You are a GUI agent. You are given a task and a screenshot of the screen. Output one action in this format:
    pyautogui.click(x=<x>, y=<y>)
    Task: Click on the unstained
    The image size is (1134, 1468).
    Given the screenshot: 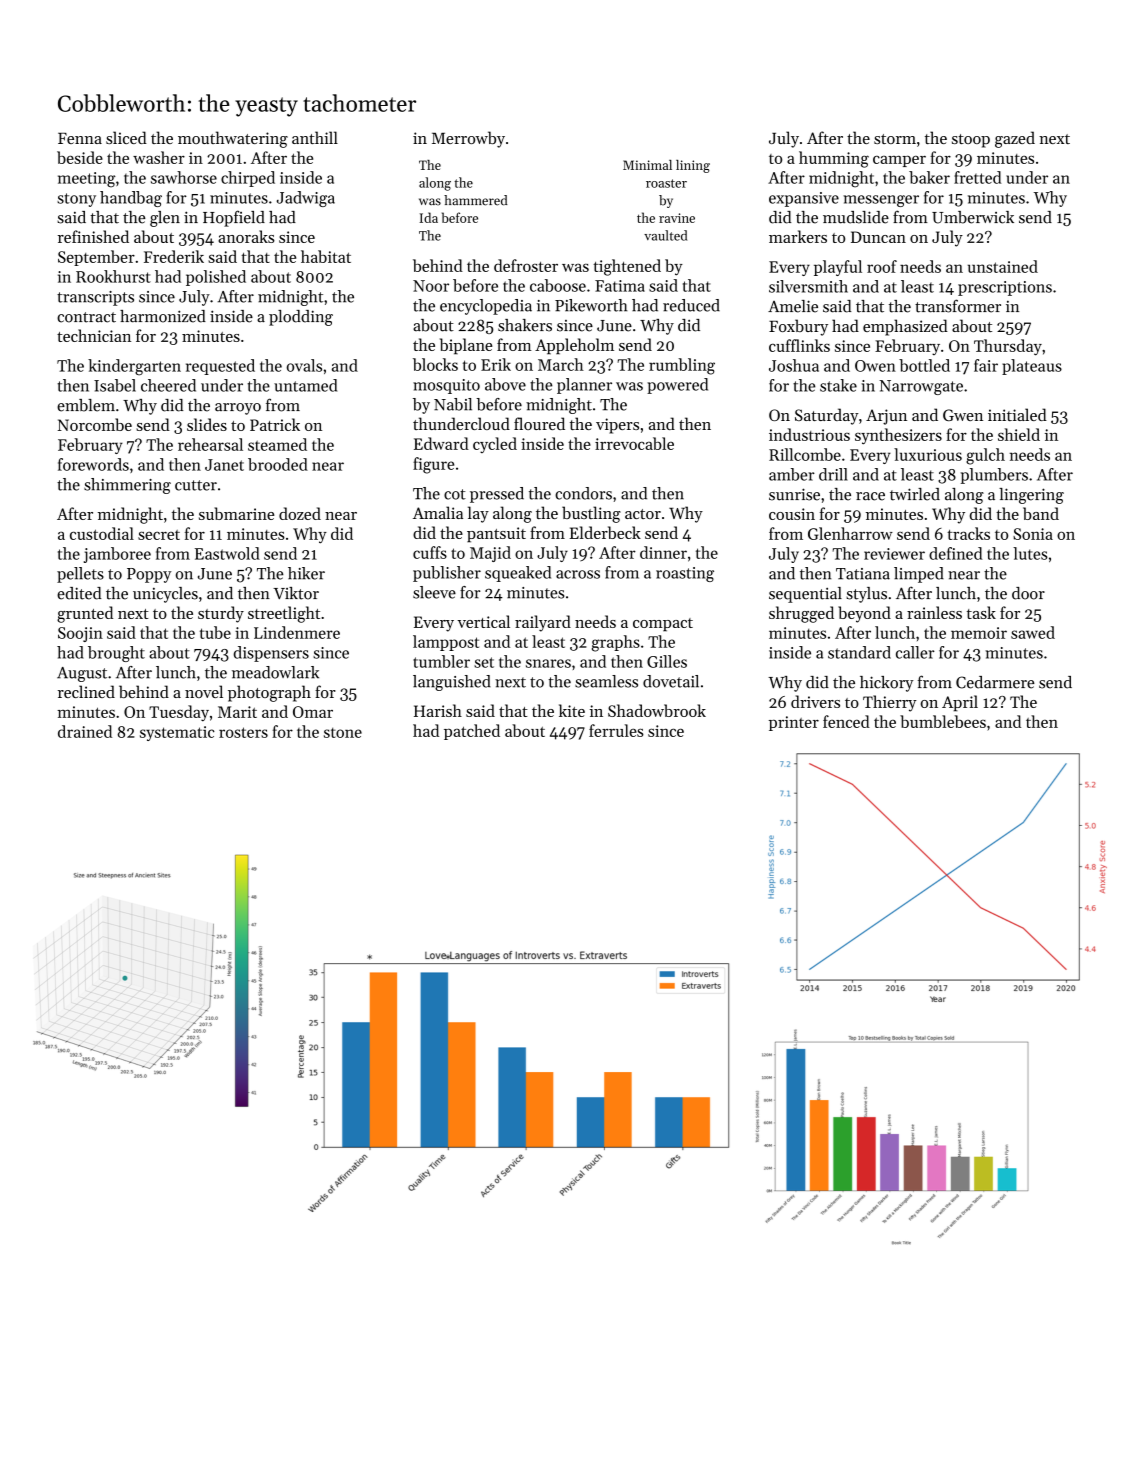 What is the action you would take?
    pyautogui.click(x=1003, y=266)
